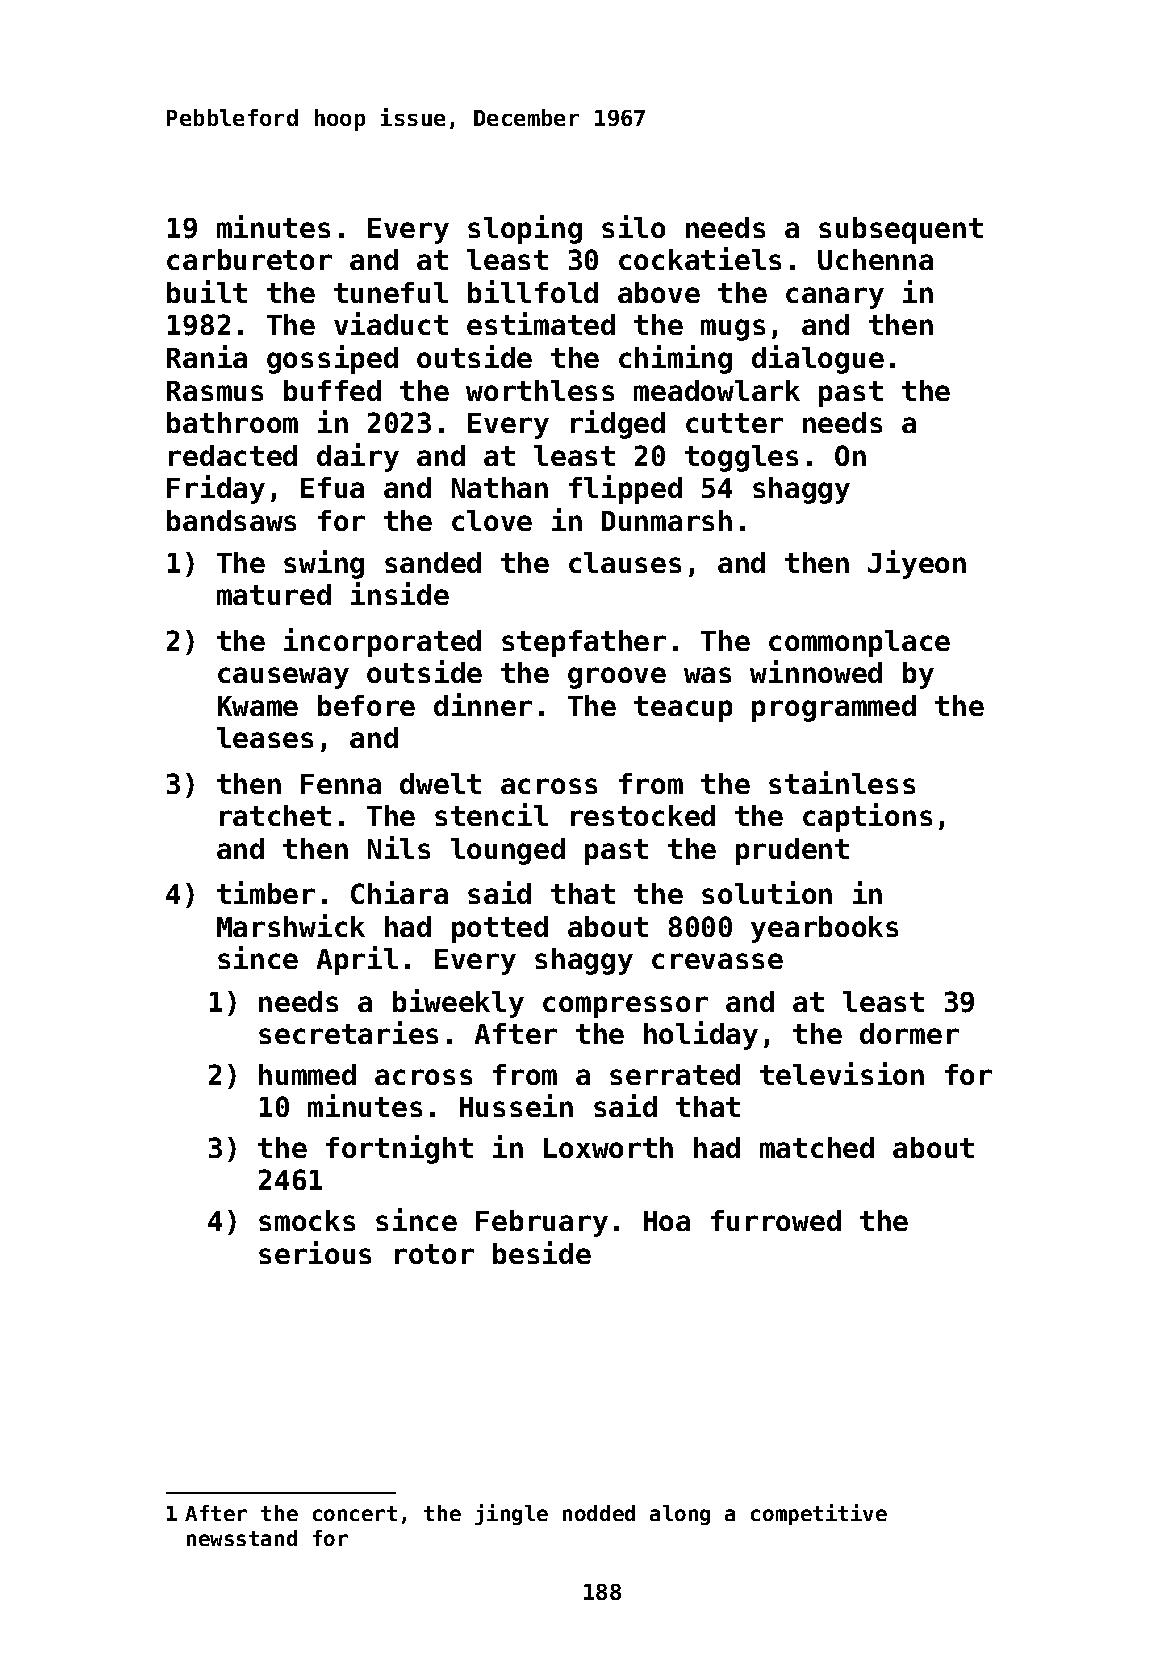  Describe the element at coordinates (817, 1147) in the image. I see `matched` at that location.
